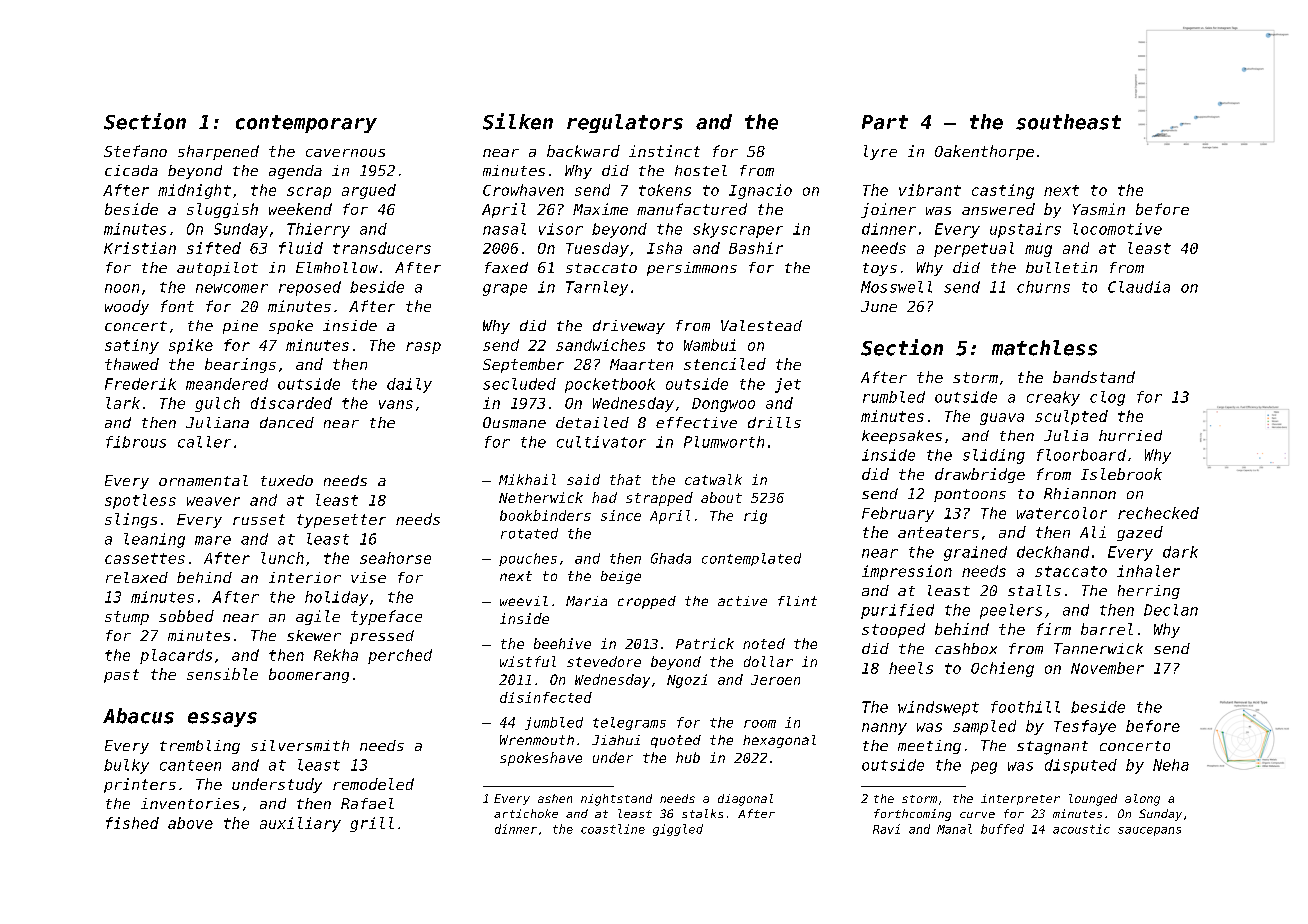 This screenshot has height=924, width=1308. I want to click on contemporary, so click(306, 124).
